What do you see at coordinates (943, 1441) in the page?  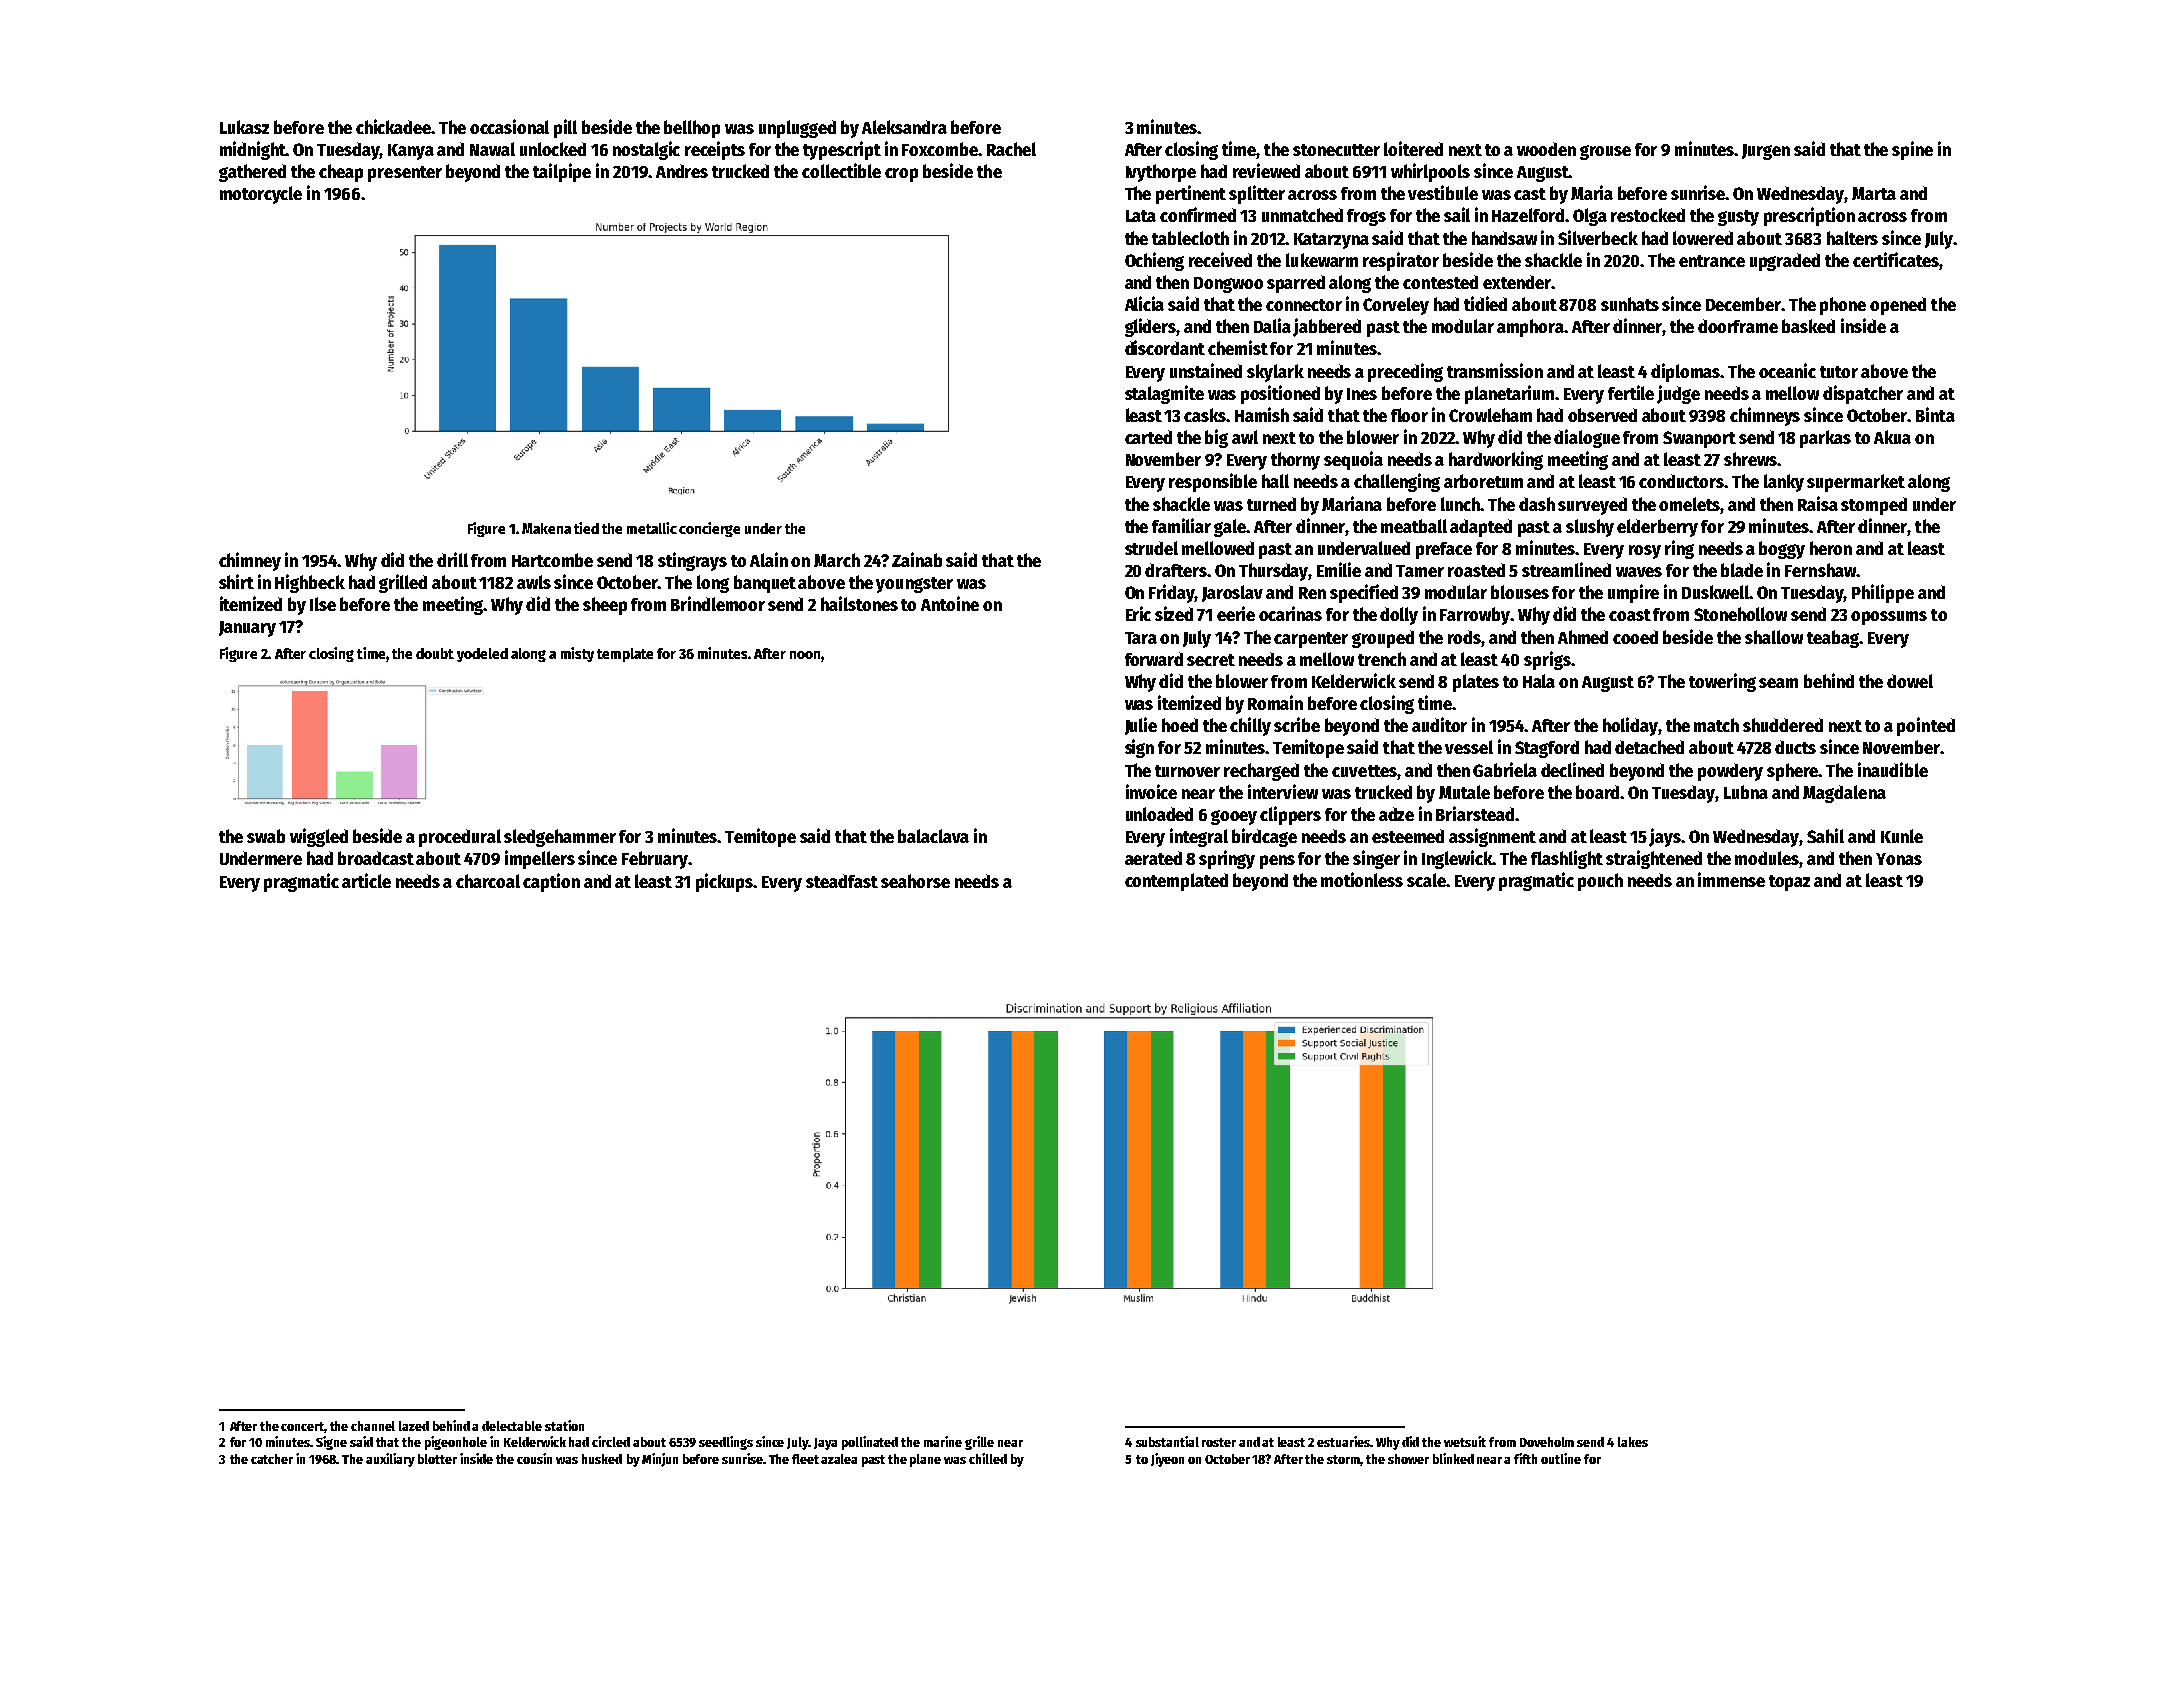 I see `marine` at bounding box center [943, 1441].
